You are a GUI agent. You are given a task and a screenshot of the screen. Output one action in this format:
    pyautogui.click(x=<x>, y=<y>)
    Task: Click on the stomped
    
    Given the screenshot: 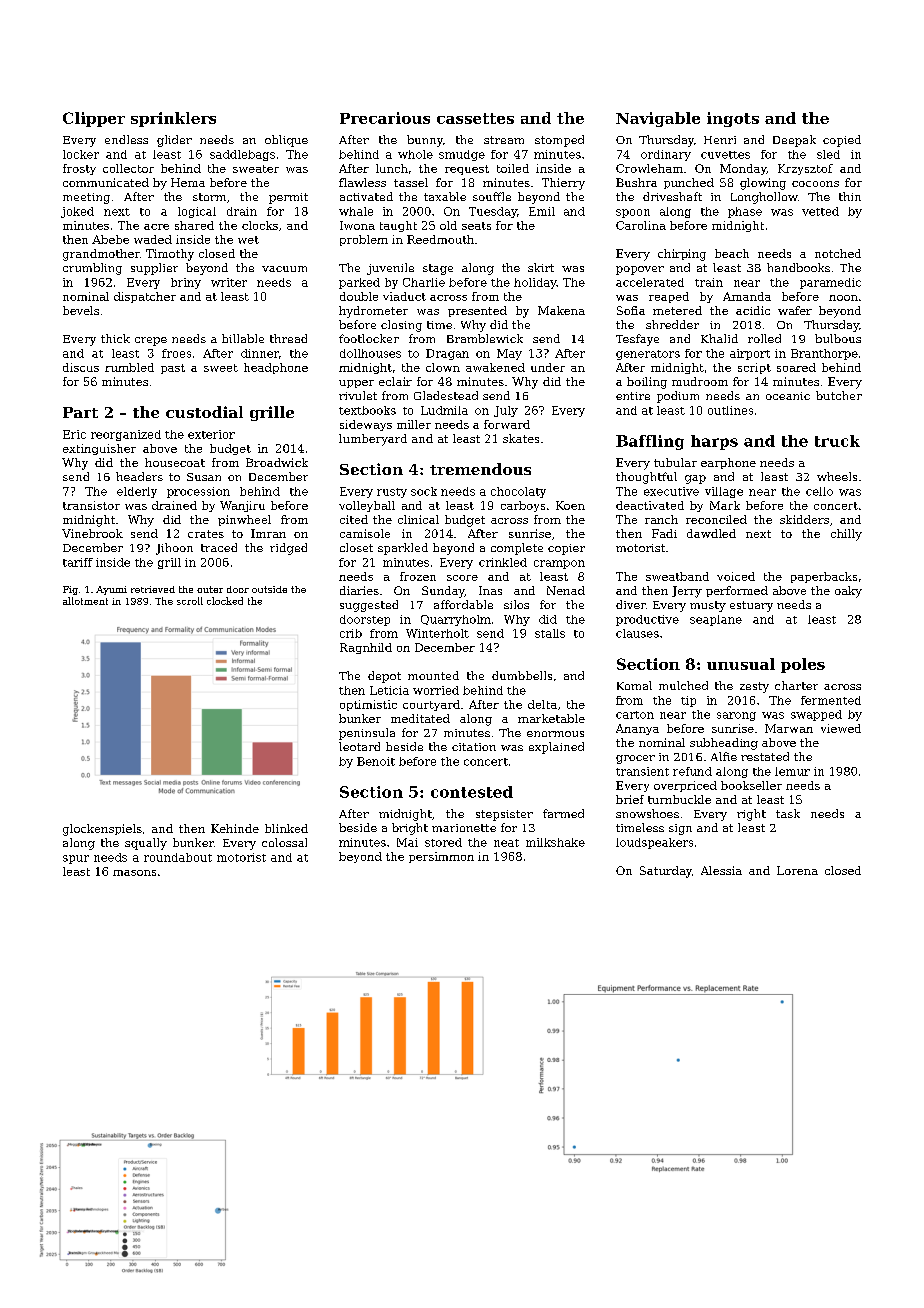 What is the action you would take?
    pyautogui.click(x=559, y=141)
